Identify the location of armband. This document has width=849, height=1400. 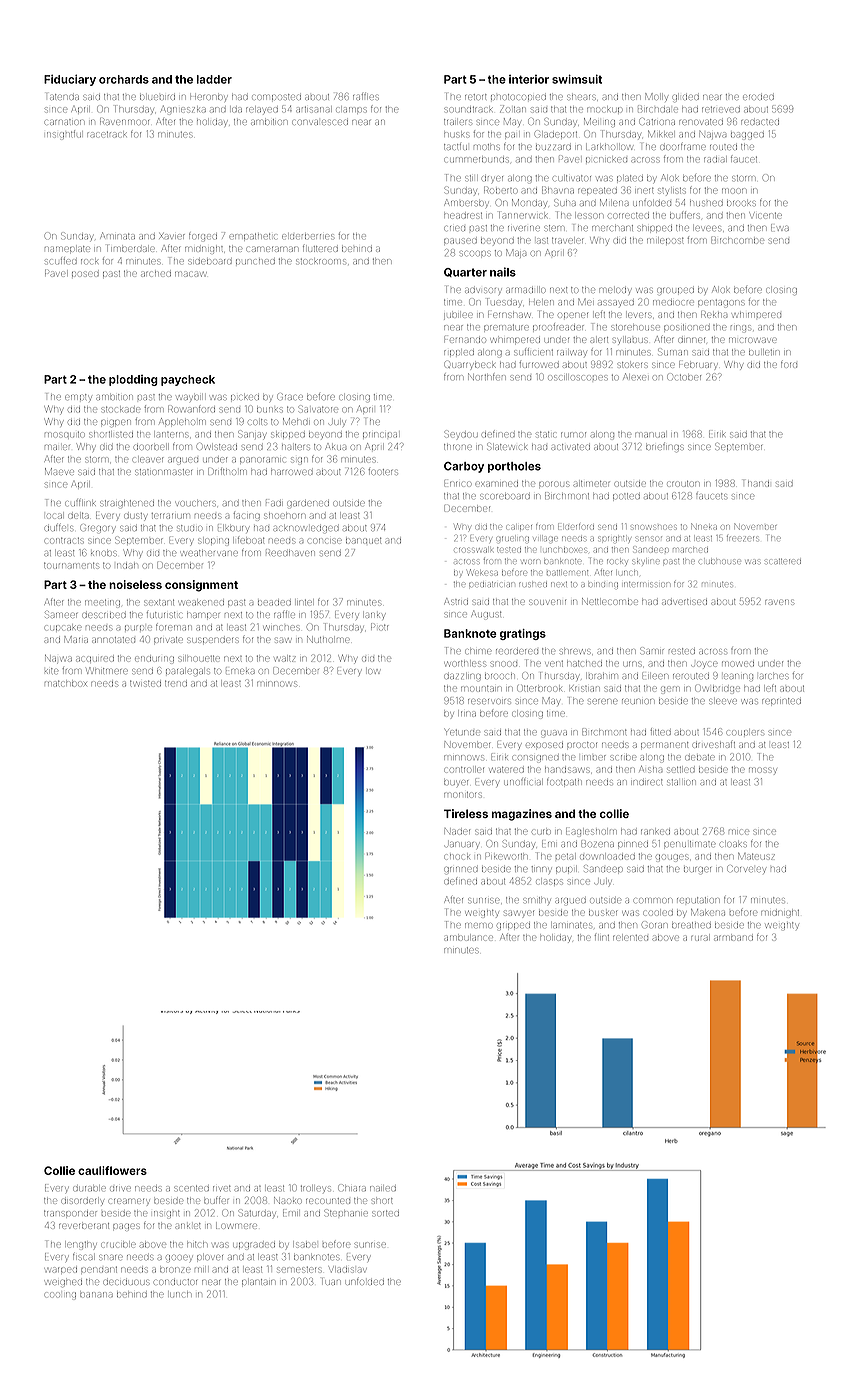
(733, 938).
